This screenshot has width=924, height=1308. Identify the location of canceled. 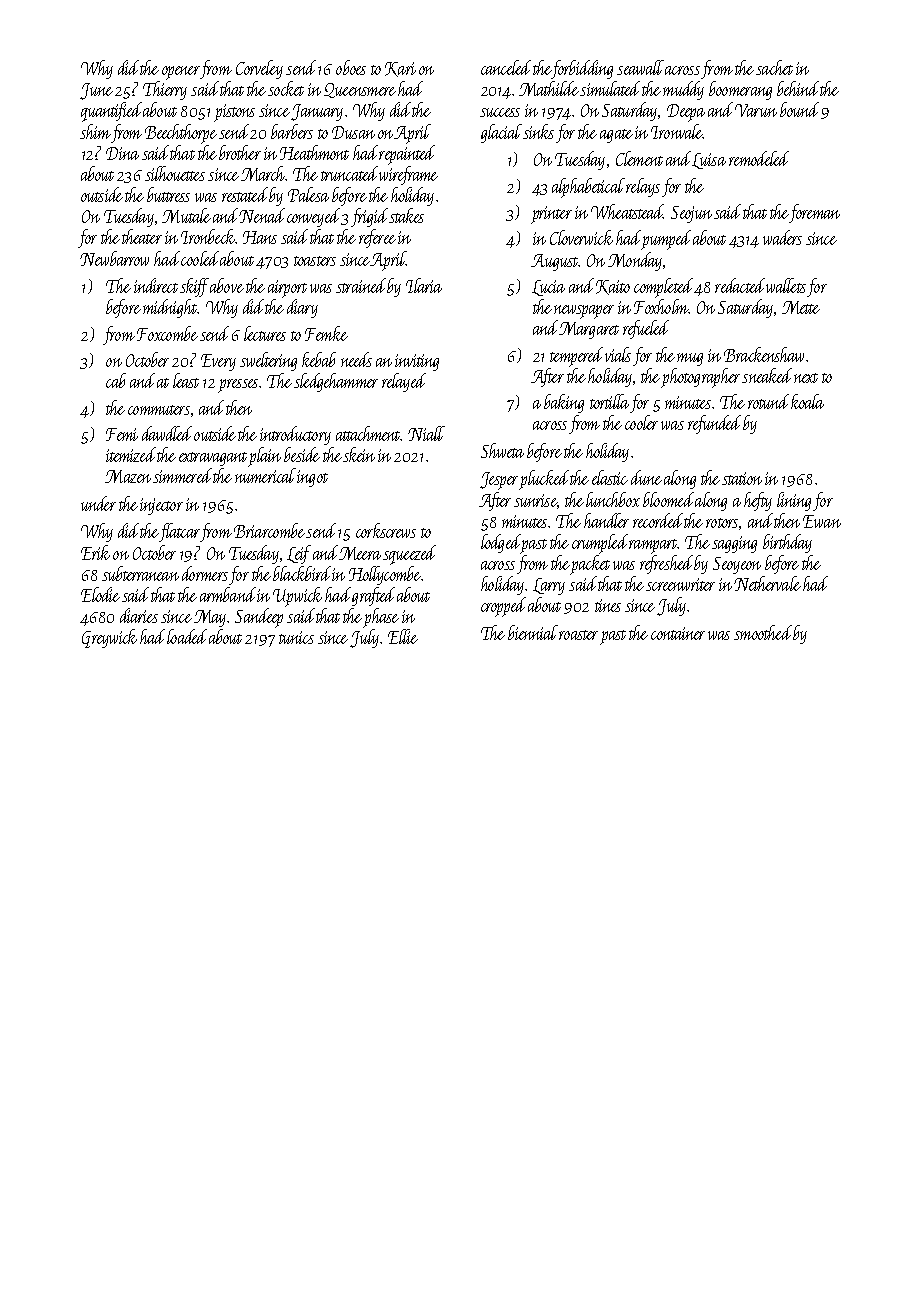
(506, 67).
